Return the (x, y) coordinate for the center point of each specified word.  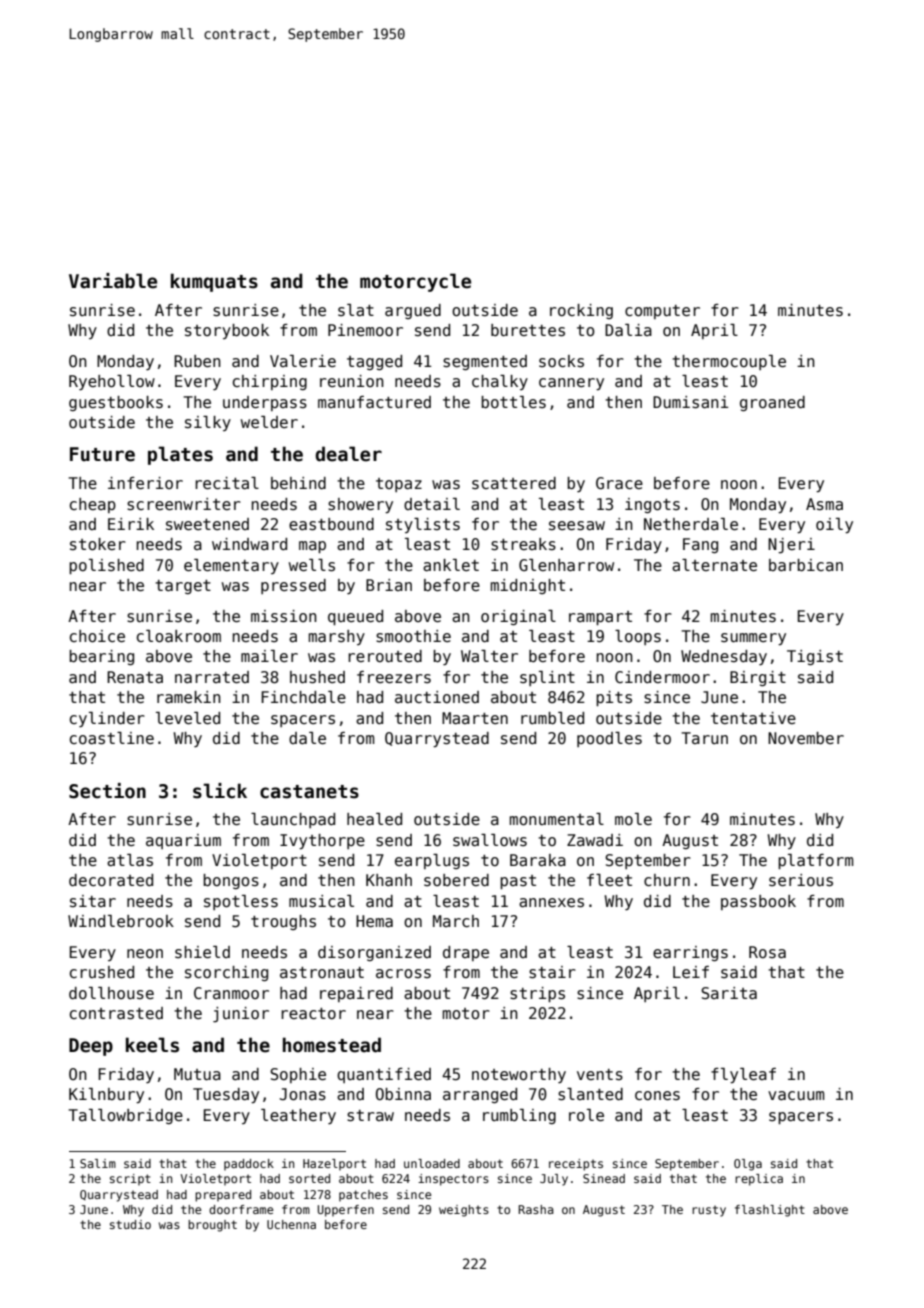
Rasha (536, 1209)
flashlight (770, 1211)
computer (662, 312)
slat (356, 310)
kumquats (214, 282)
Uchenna (291, 1224)
